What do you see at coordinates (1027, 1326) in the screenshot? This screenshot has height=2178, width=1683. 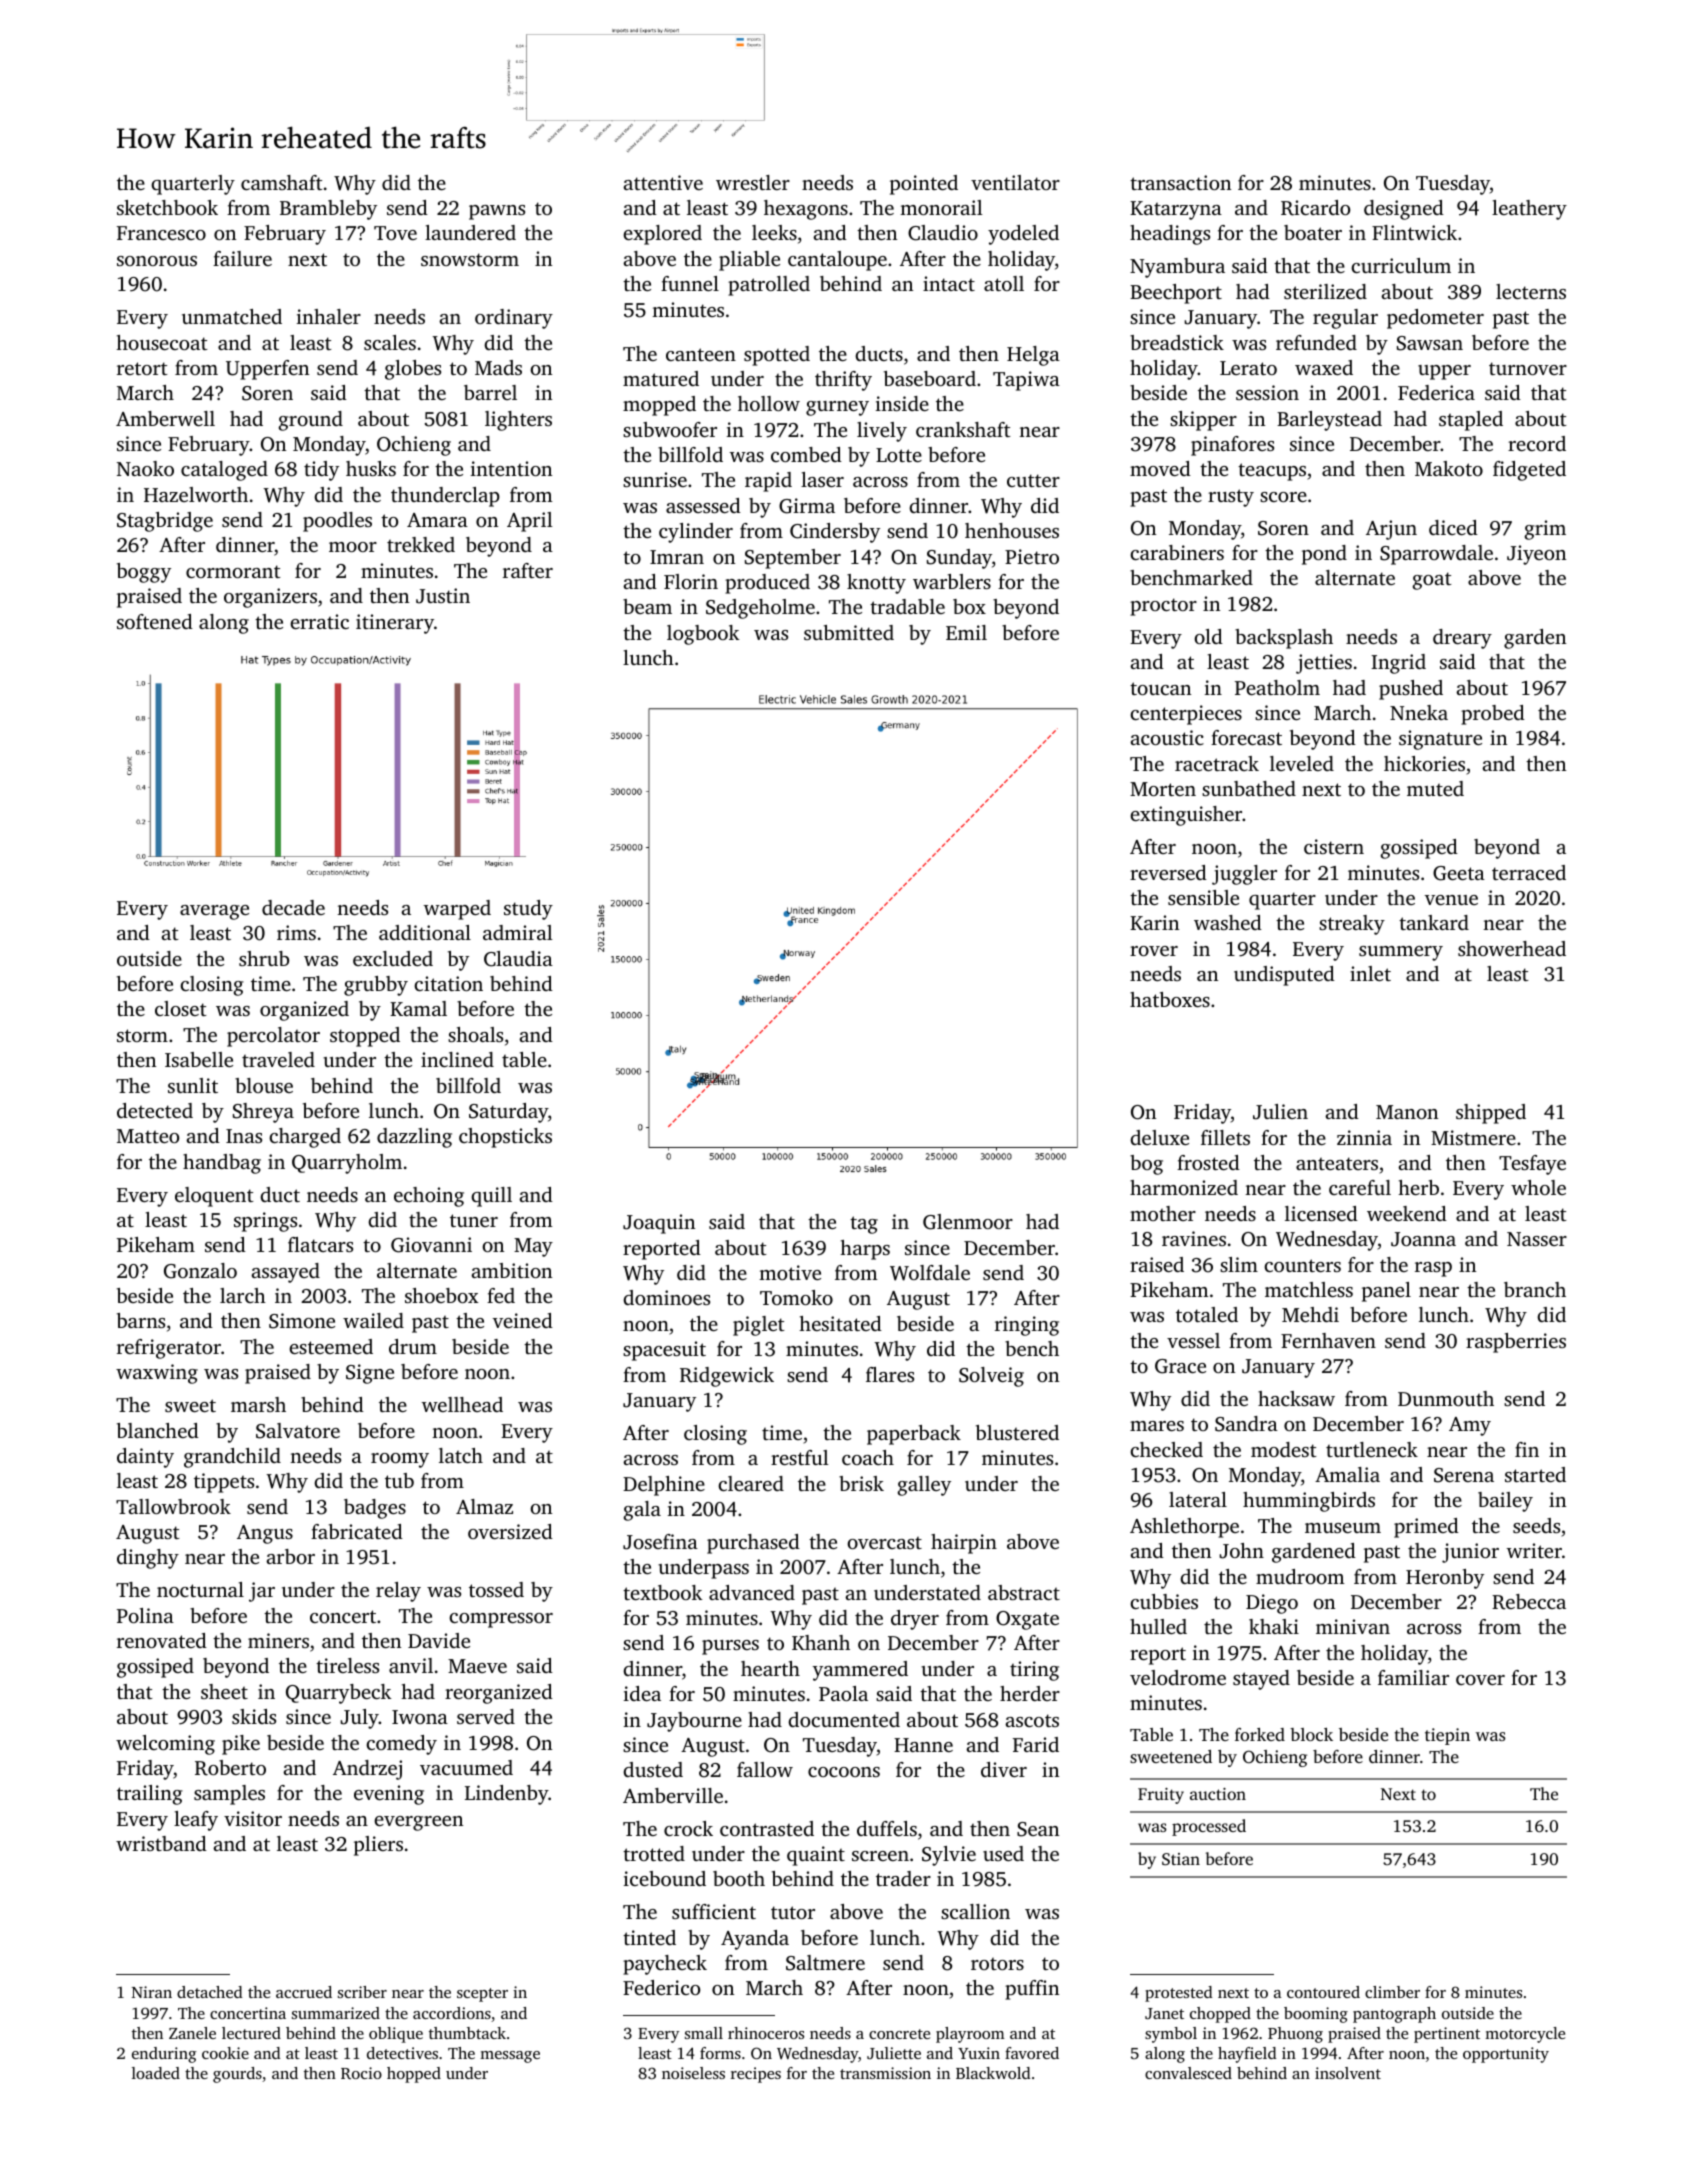 I see `ringing` at bounding box center [1027, 1326].
